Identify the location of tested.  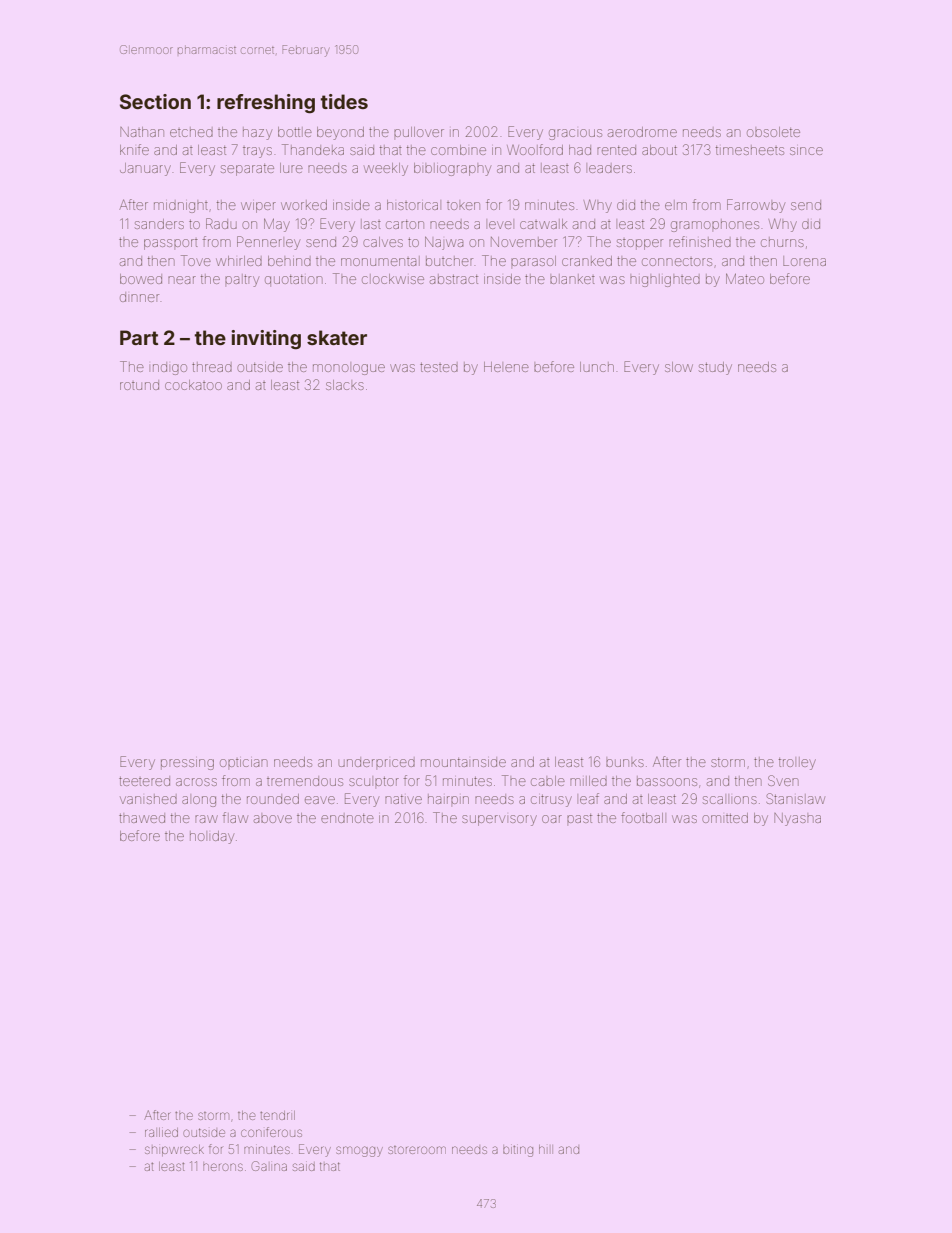
(439, 367).
